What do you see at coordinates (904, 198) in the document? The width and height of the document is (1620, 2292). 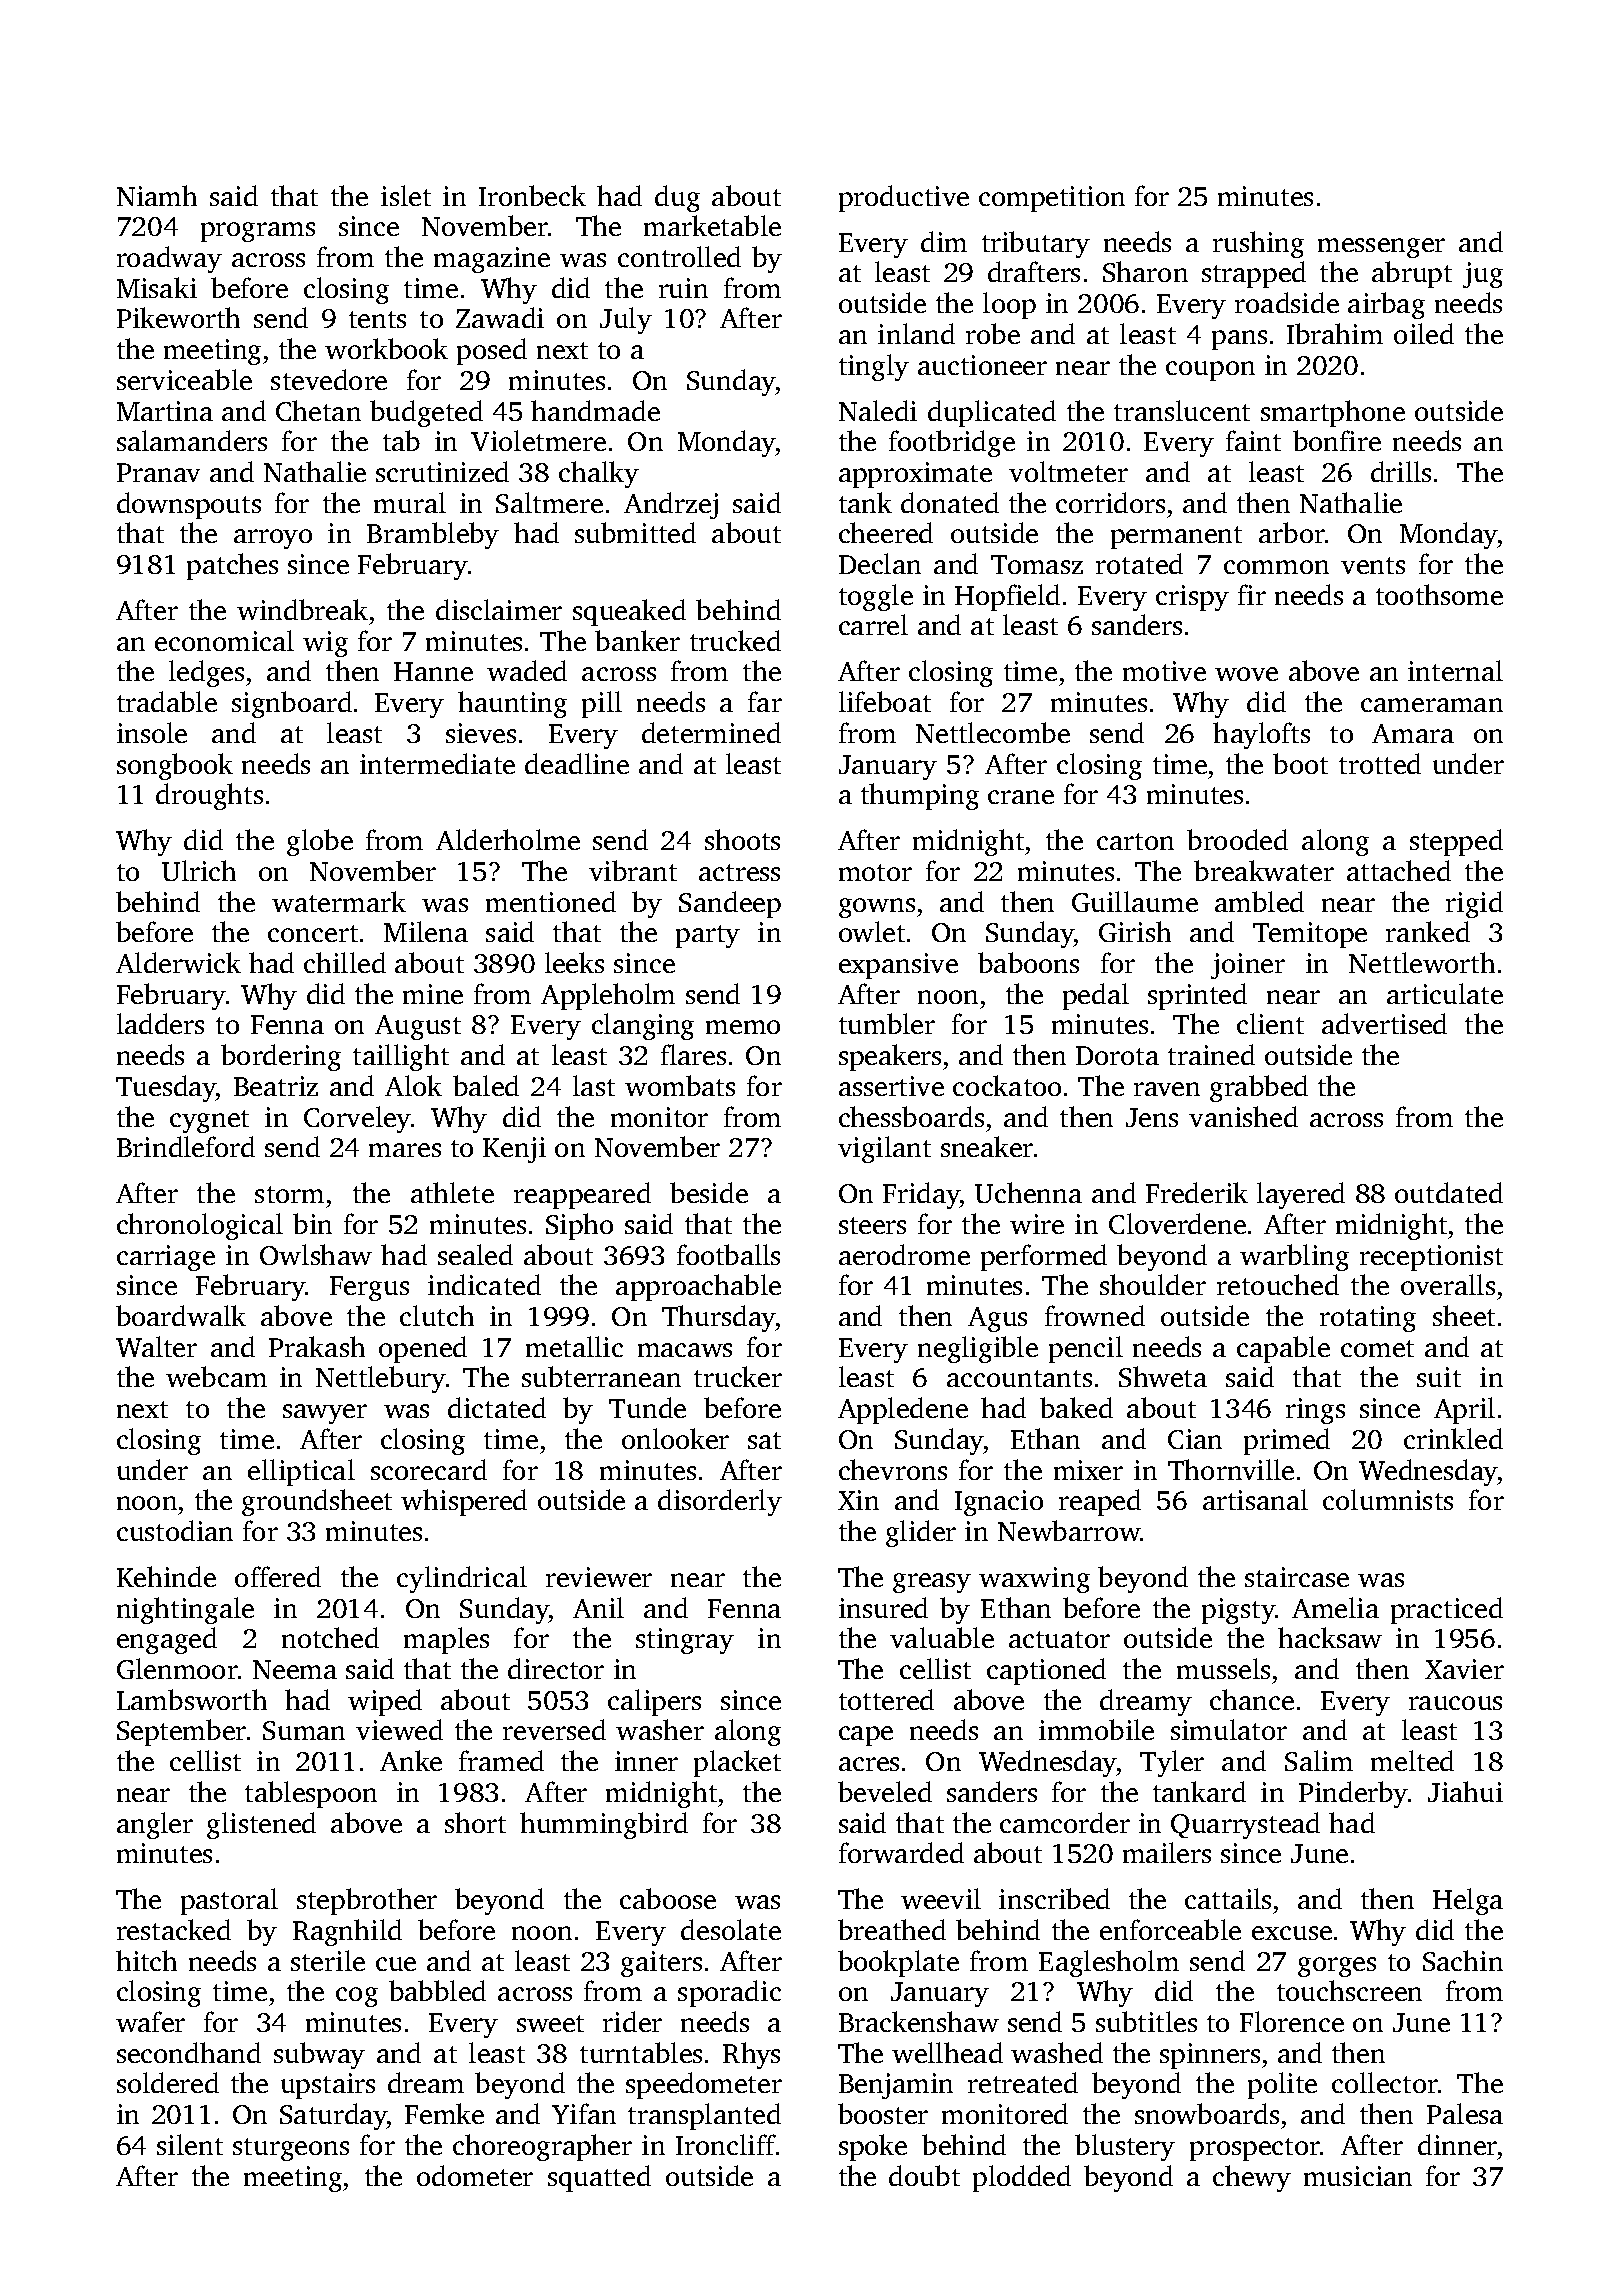 I see `productive` at bounding box center [904, 198].
